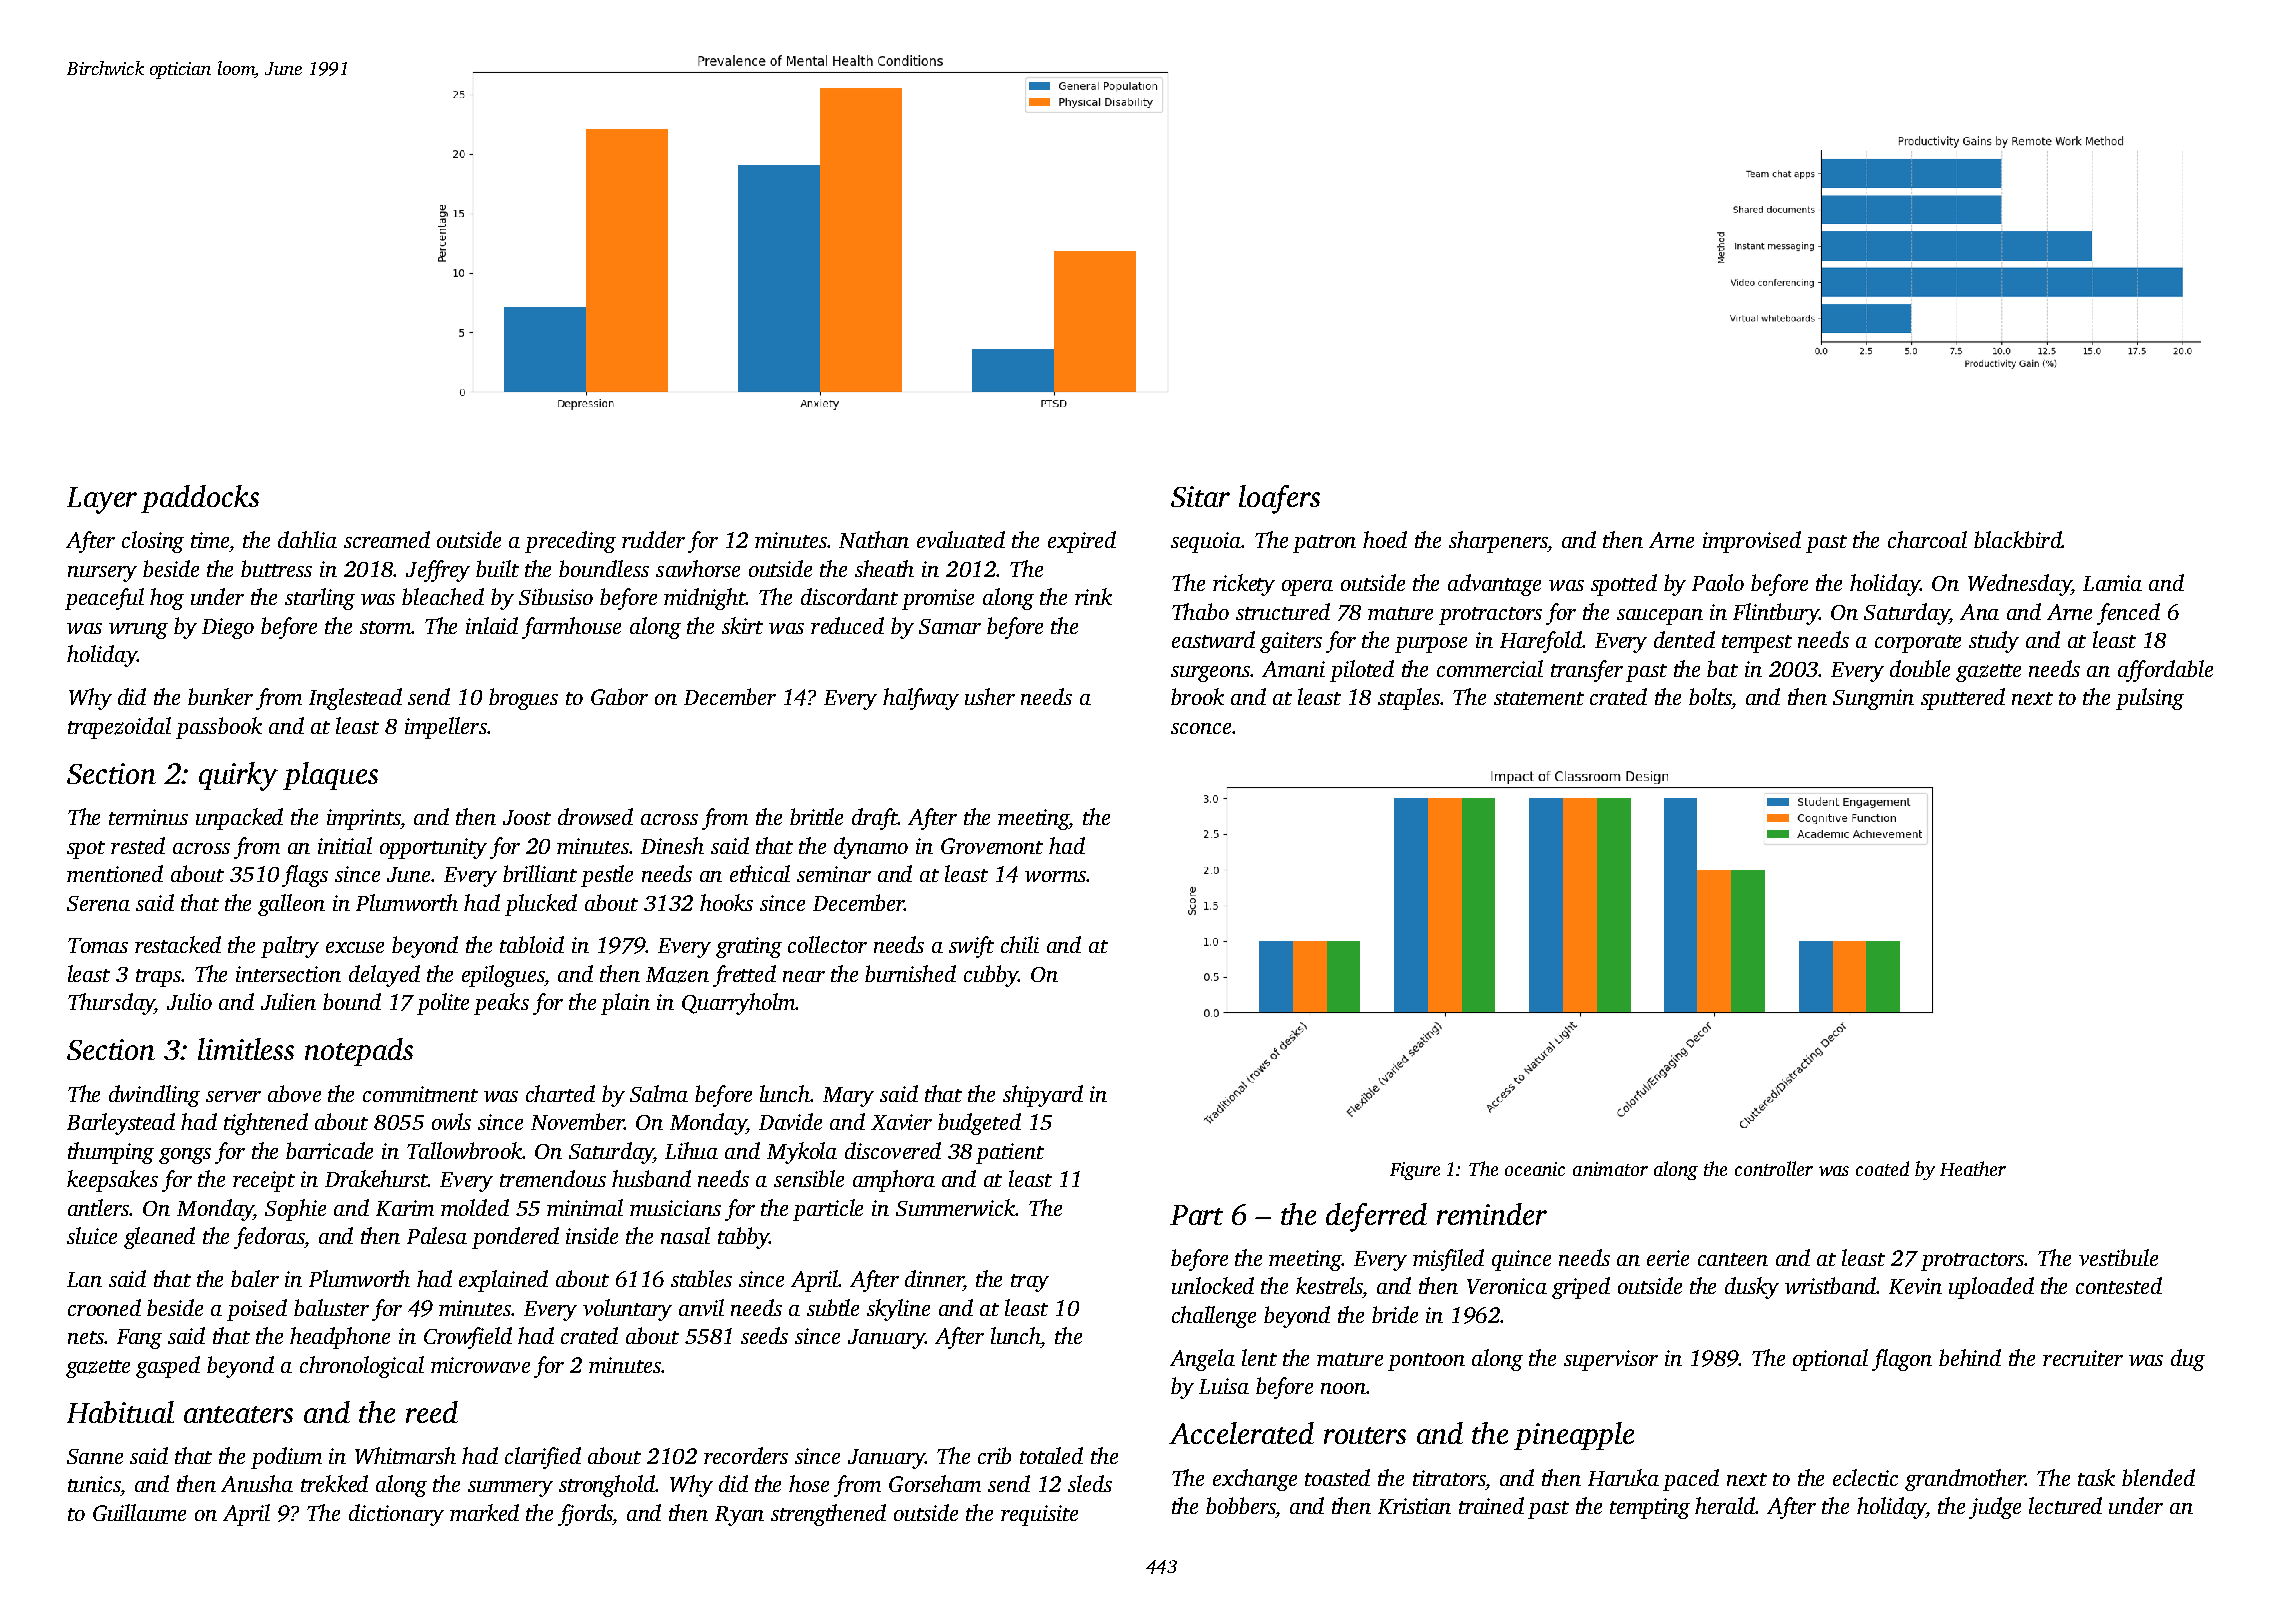 The height and width of the document is (1620, 2292). I want to click on Grovemont, so click(992, 846).
